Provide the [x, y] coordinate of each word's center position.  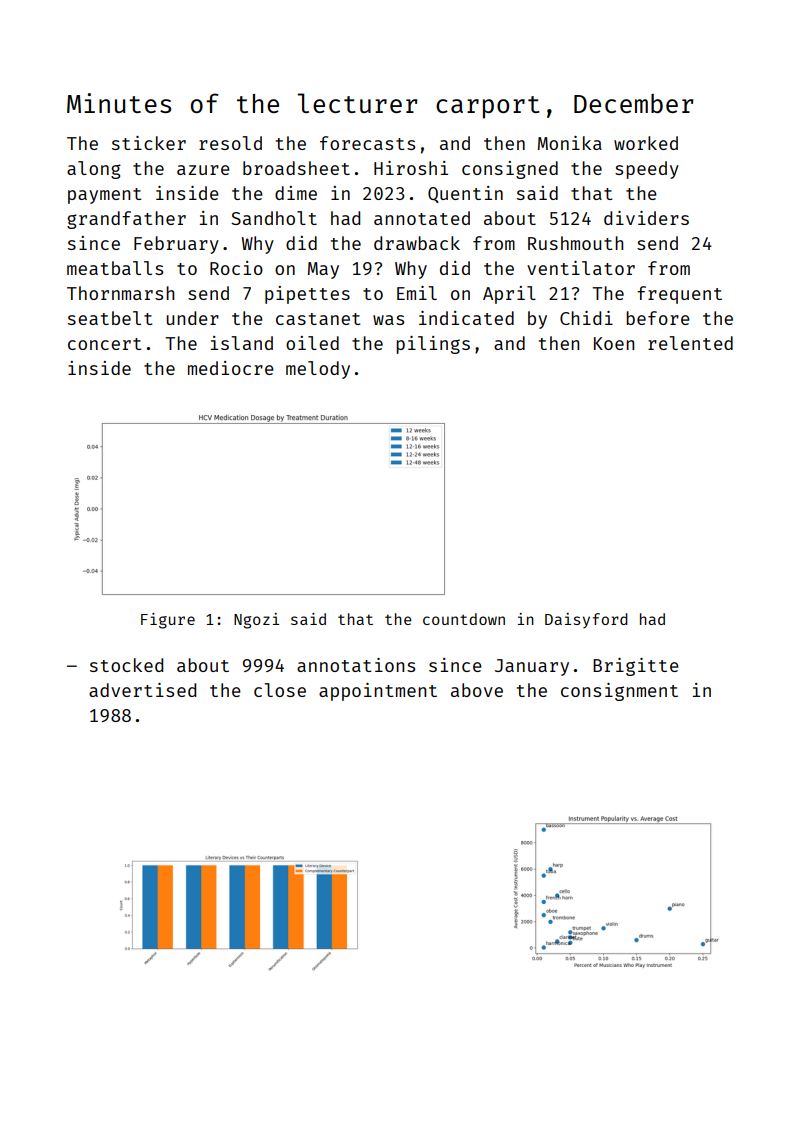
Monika [570, 143]
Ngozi [256, 621]
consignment [619, 692]
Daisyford [586, 620]
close [280, 690]
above [477, 690]
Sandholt [274, 218]
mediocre [231, 368]
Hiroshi [411, 168]
